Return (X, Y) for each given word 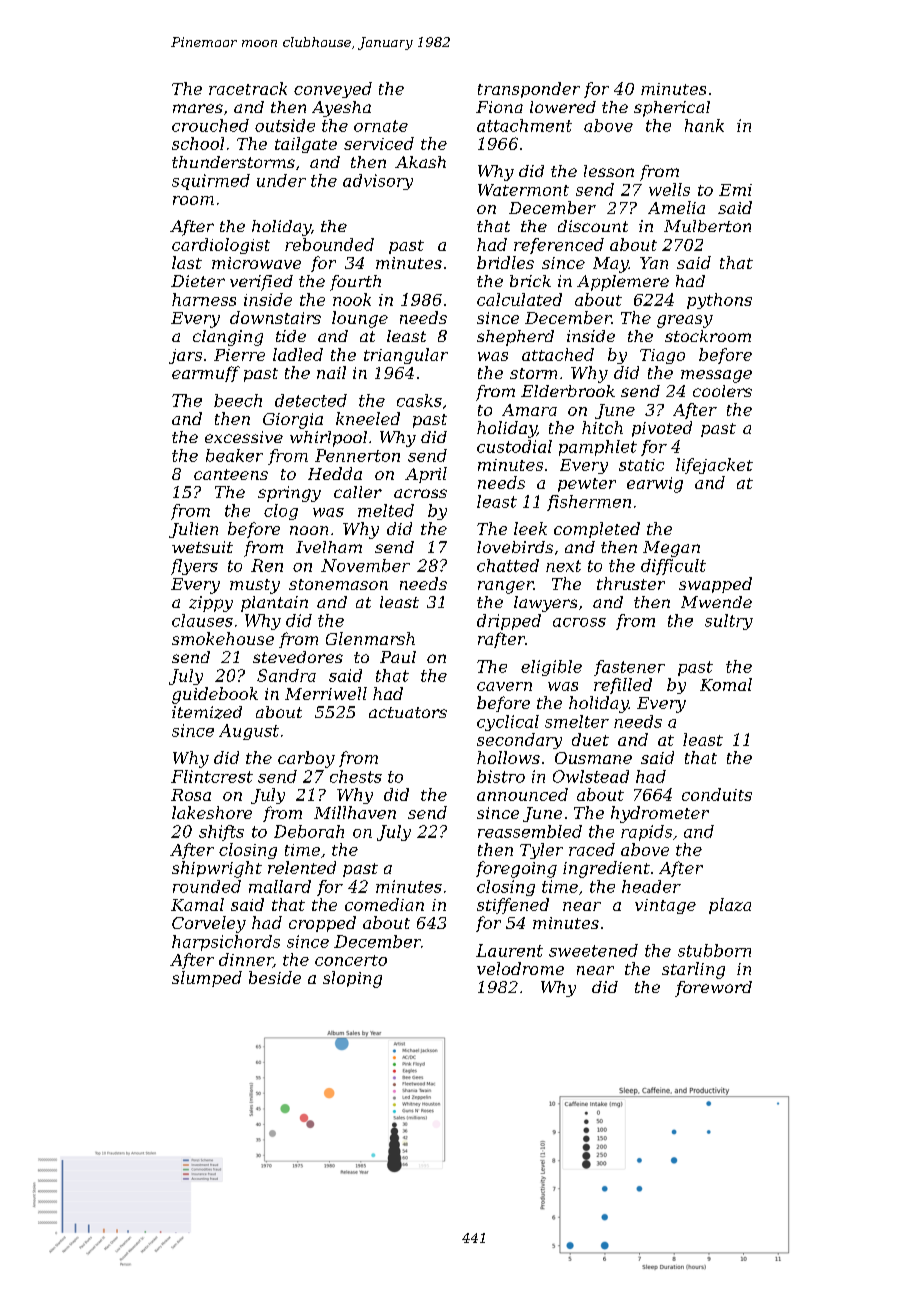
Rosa (191, 795)
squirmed (211, 182)
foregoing (516, 869)
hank (704, 125)
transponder (529, 90)
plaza (730, 906)
